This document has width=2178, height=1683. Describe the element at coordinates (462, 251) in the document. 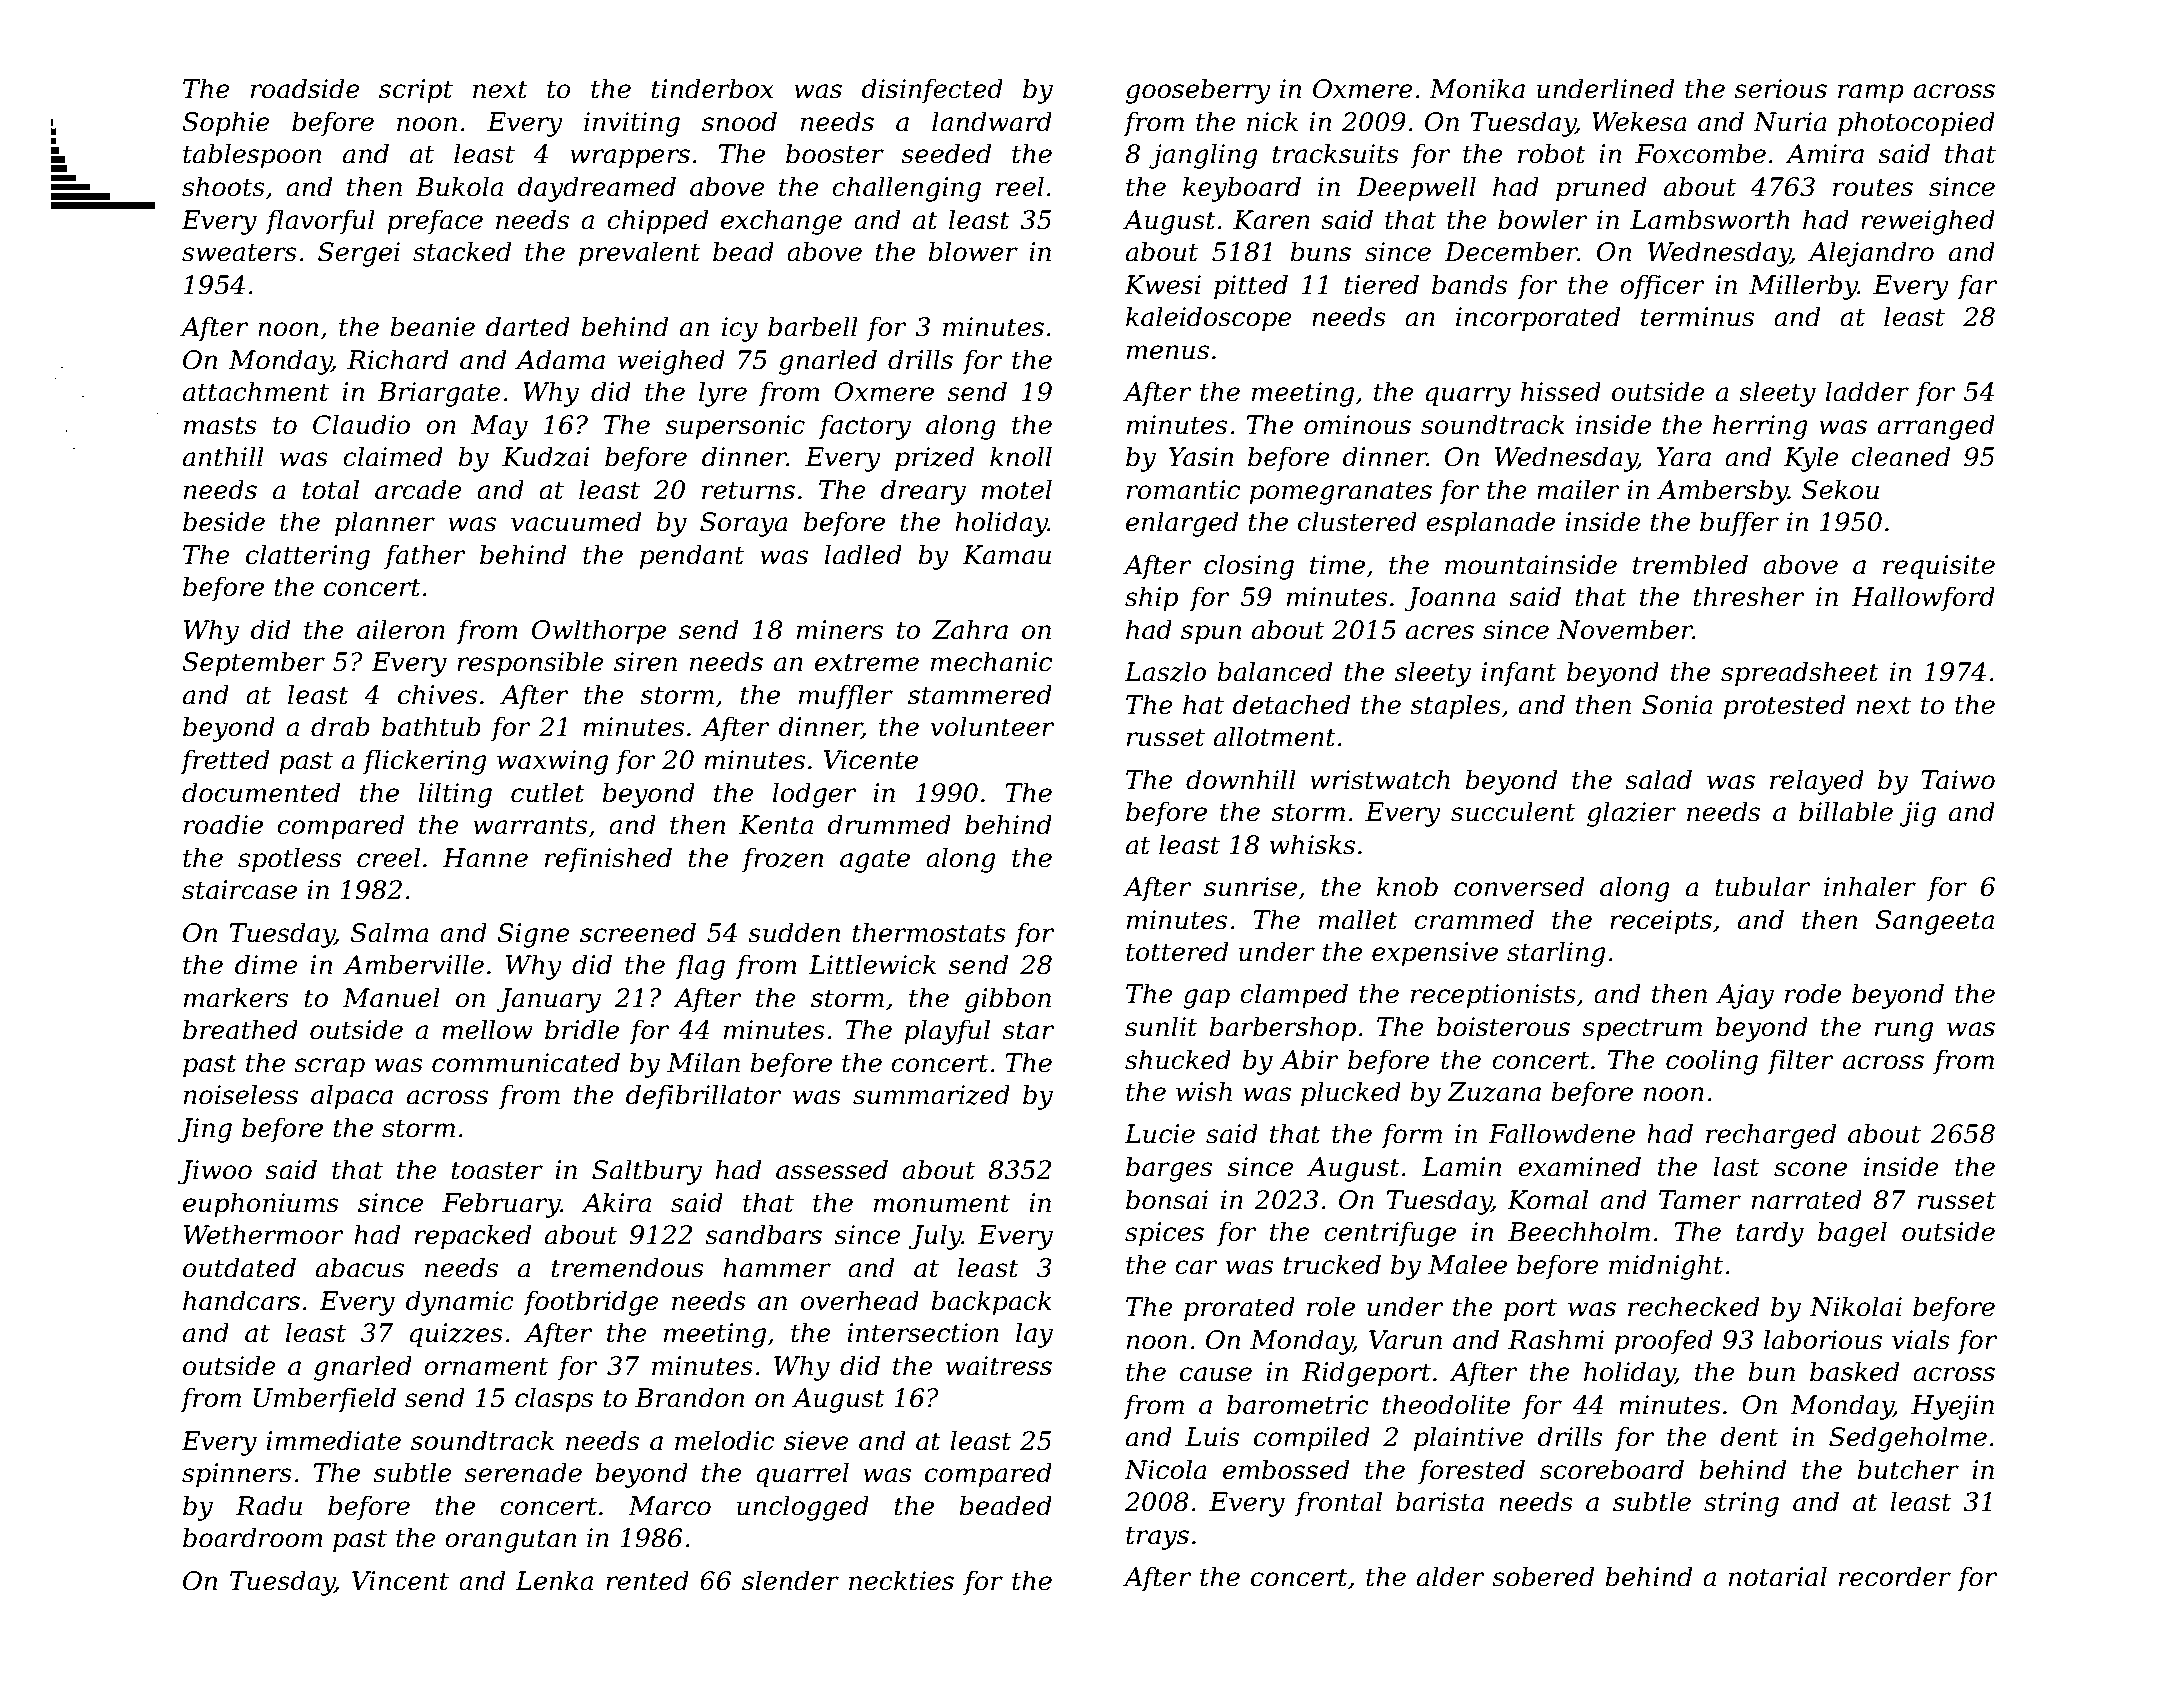

I see `stacked` at that location.
